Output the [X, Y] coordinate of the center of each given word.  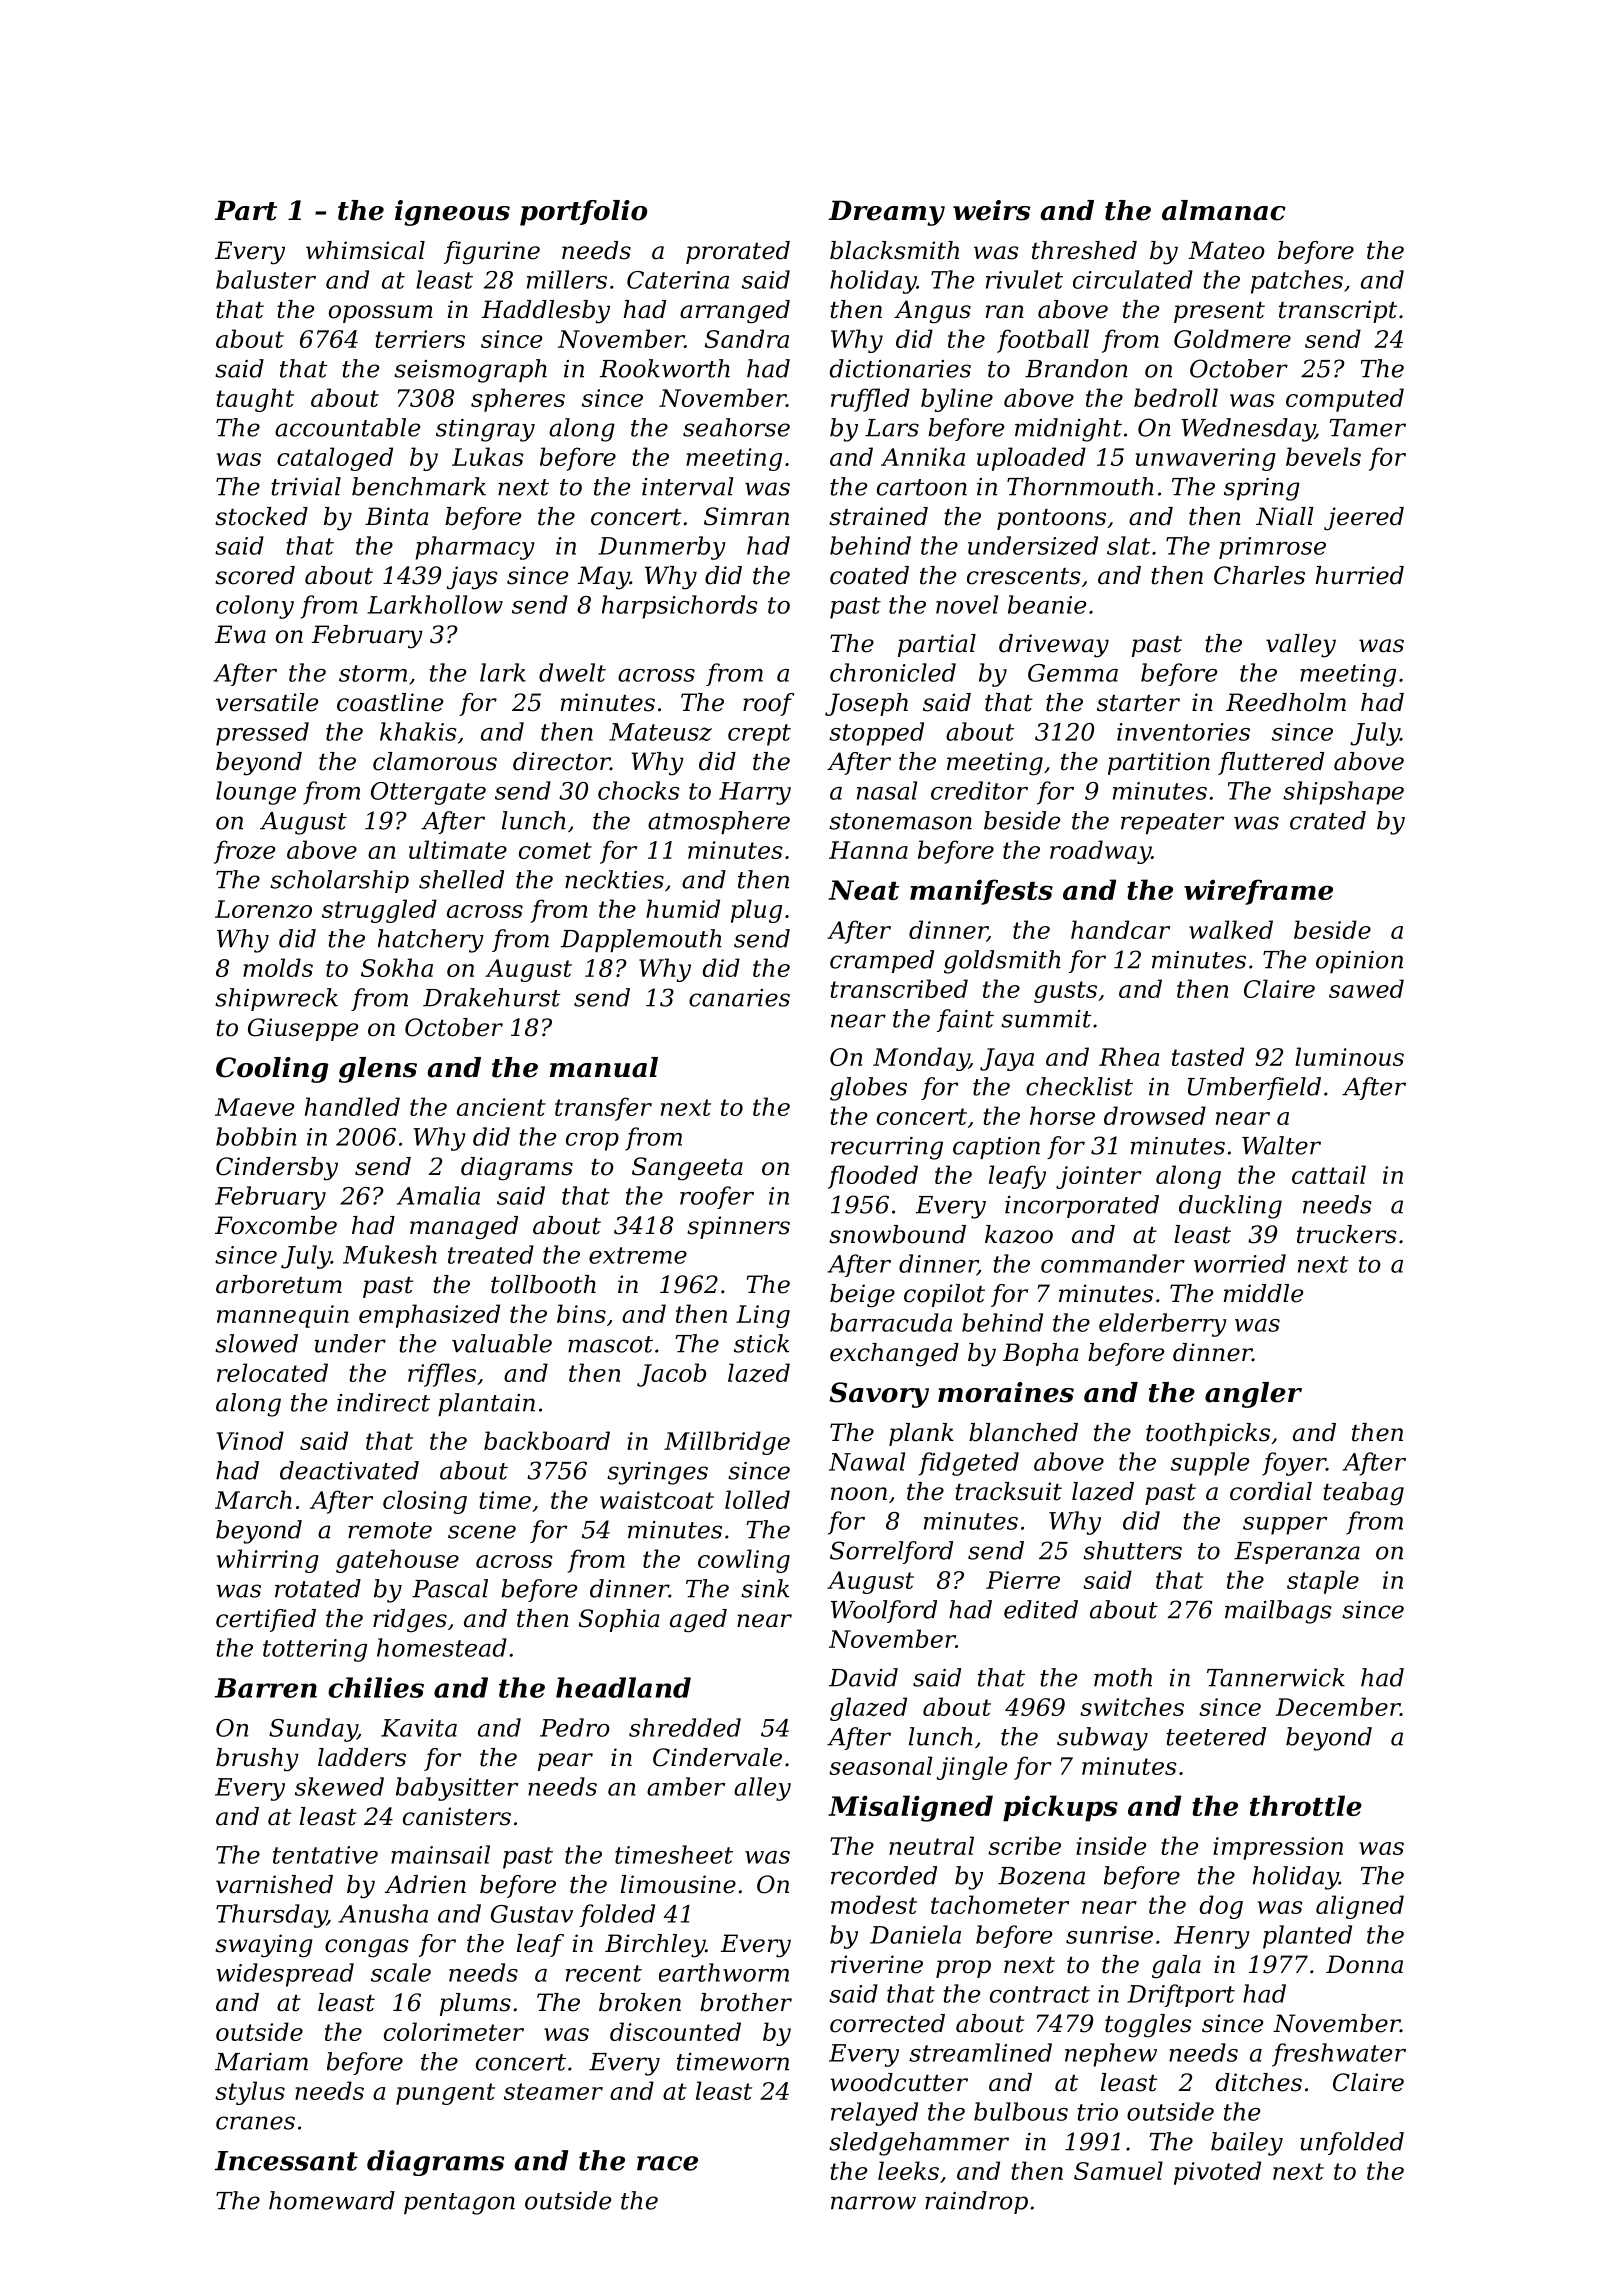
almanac [1224, 210]
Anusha [383, 1913]
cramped [882, 961]
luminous [1349, 1056]
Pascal [450, 1588]
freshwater [1339, 2055]
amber [686, 1786]
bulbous [1021, 2111]
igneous [452, 213]
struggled [379, 911]
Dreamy [886, 213]
